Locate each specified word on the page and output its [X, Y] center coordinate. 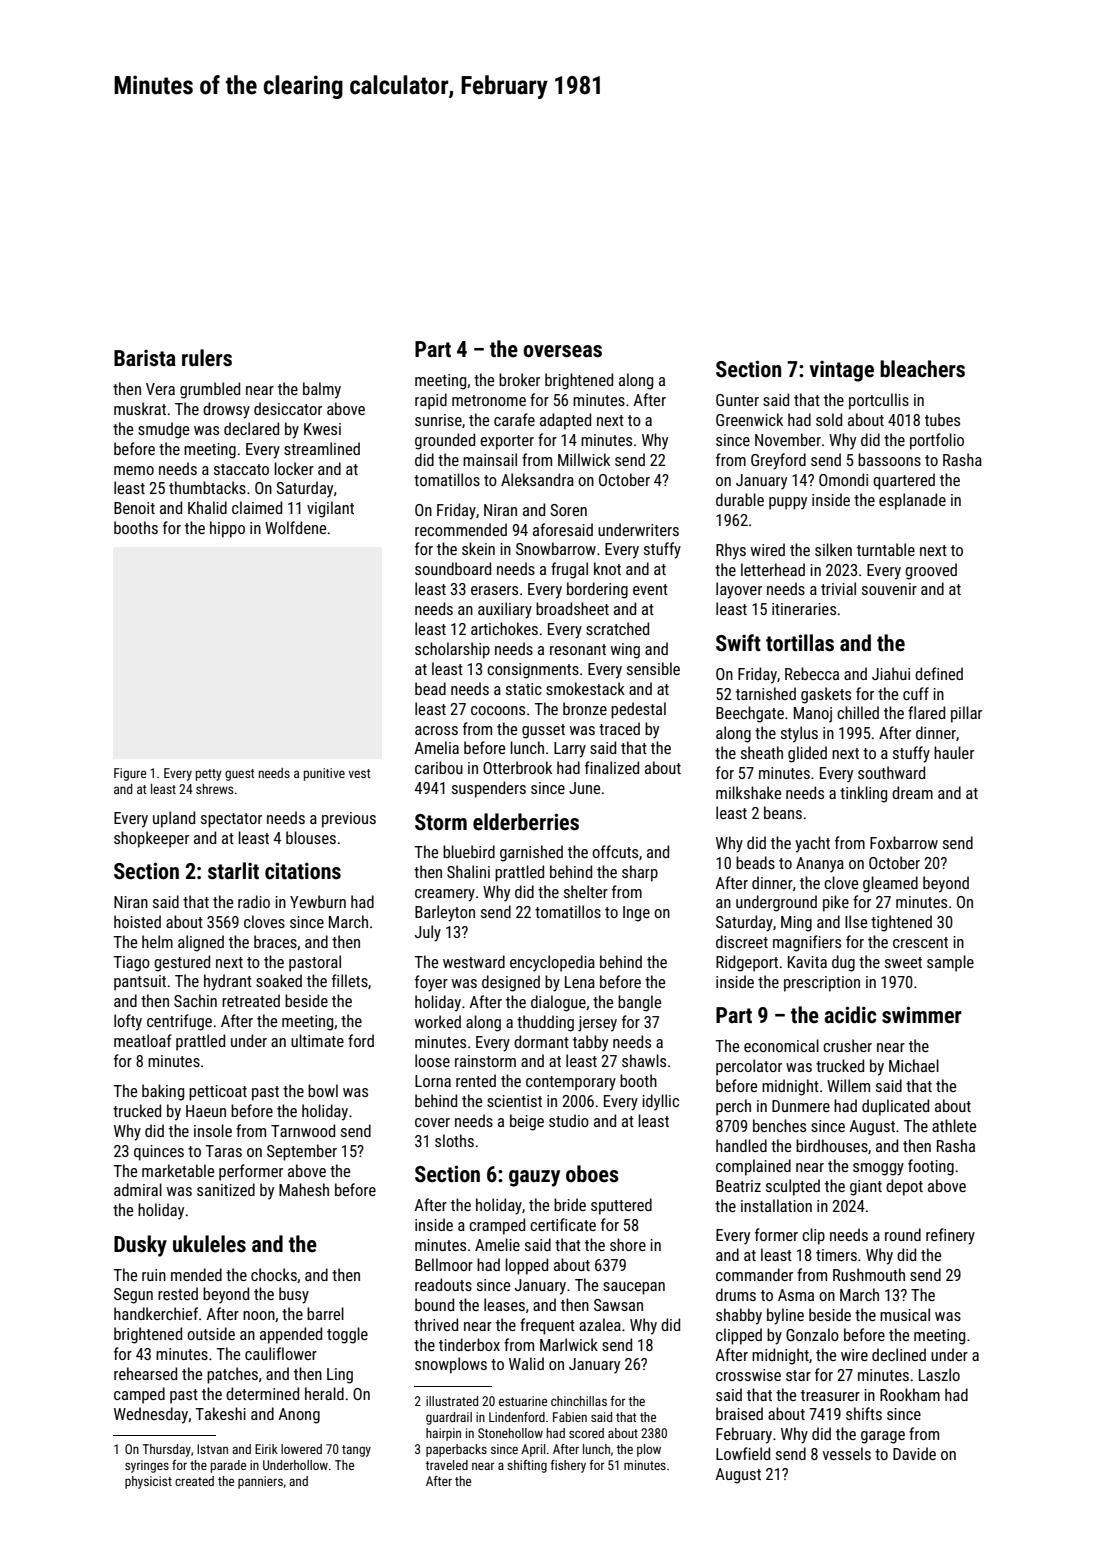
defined [939, 673]
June [584, 788]
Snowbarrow [556, 548]
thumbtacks [207, 487]
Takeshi [221, 1413]
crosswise [748, 1375]
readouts [443, 1284]
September [302, 1152]
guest [239, 775]
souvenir [889, 589]
